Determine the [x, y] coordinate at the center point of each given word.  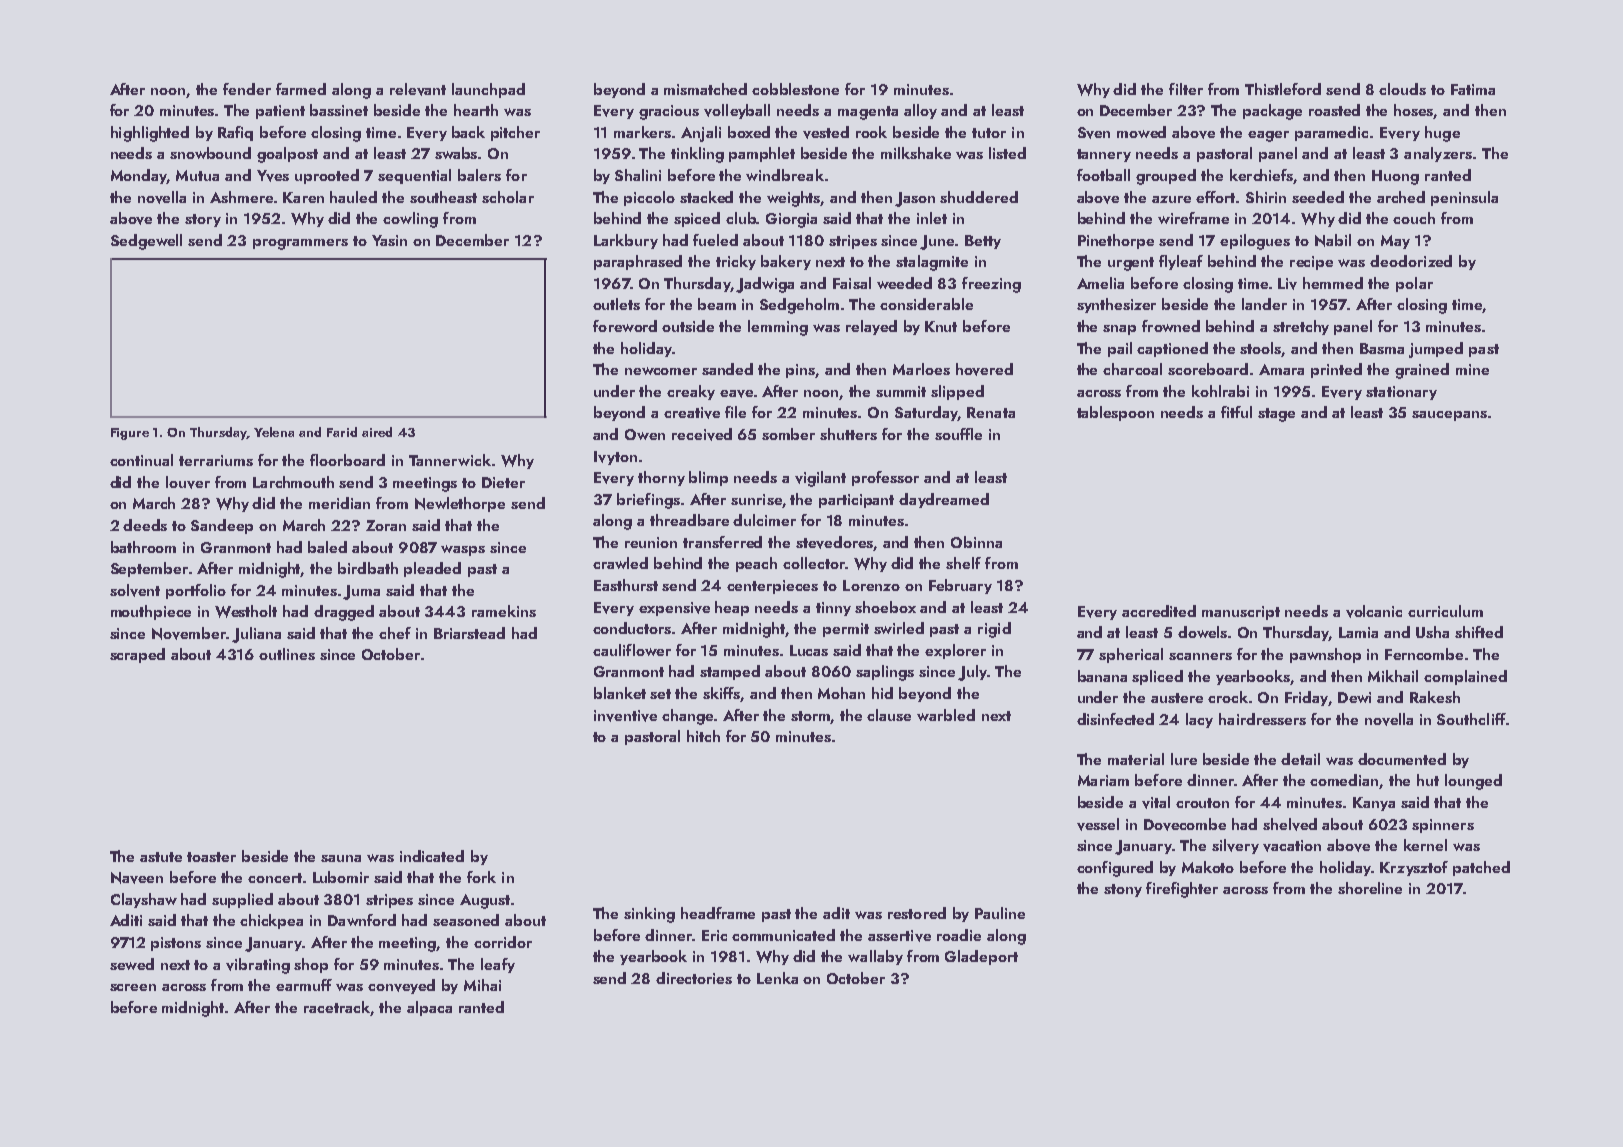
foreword [625, 326]
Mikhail [1393, 676]
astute [161, 857]
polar [1414, 284]
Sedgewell [146, 242]
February [960, 586]
